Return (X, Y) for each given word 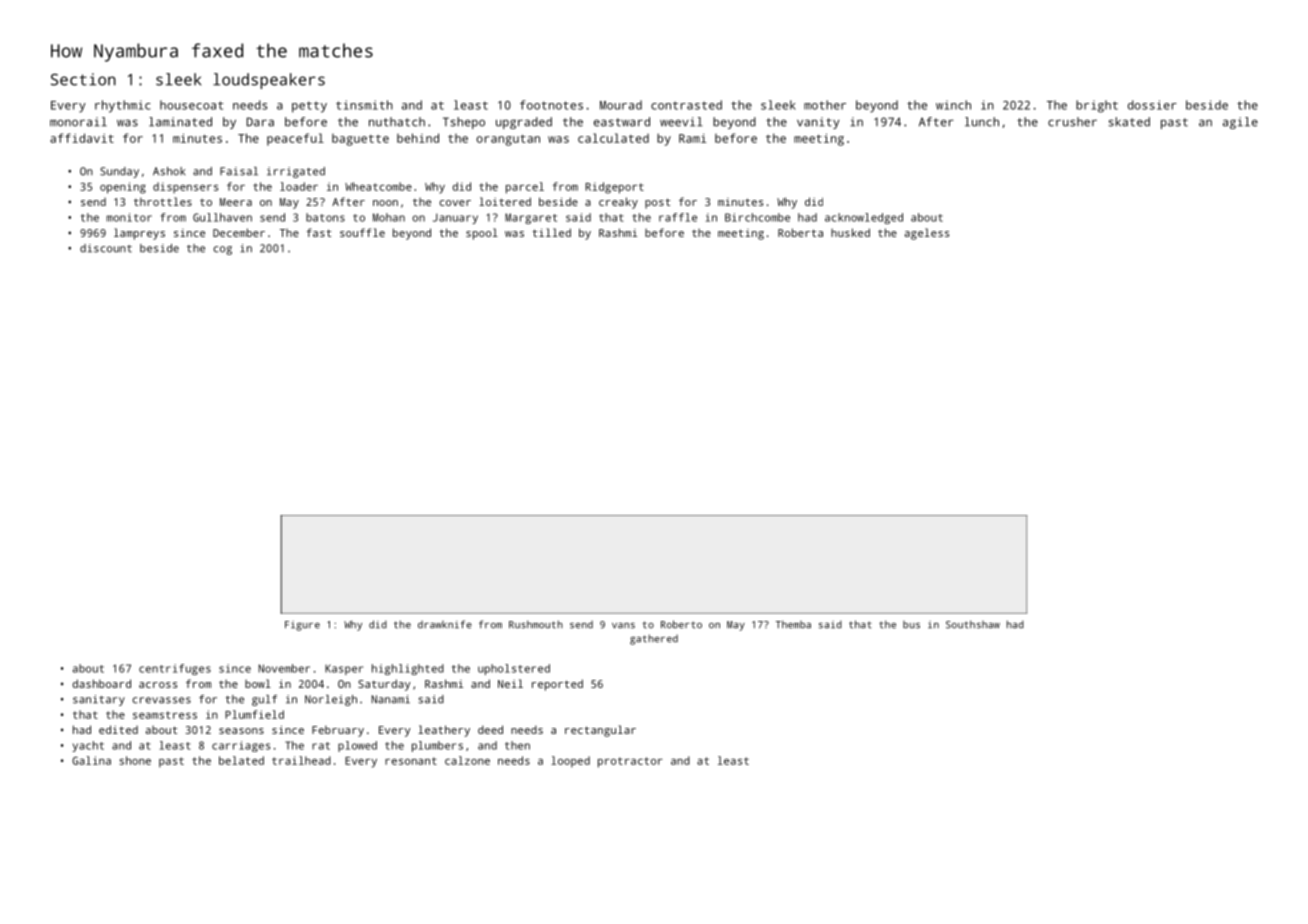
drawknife (445, 624)
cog (222, 250)
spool (482, 234)
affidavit (82, 138)
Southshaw (973, 624)
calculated (613, 138)
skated (1129, 122)
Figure (302, 626)
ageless (927, 234)
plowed (357, 746)
